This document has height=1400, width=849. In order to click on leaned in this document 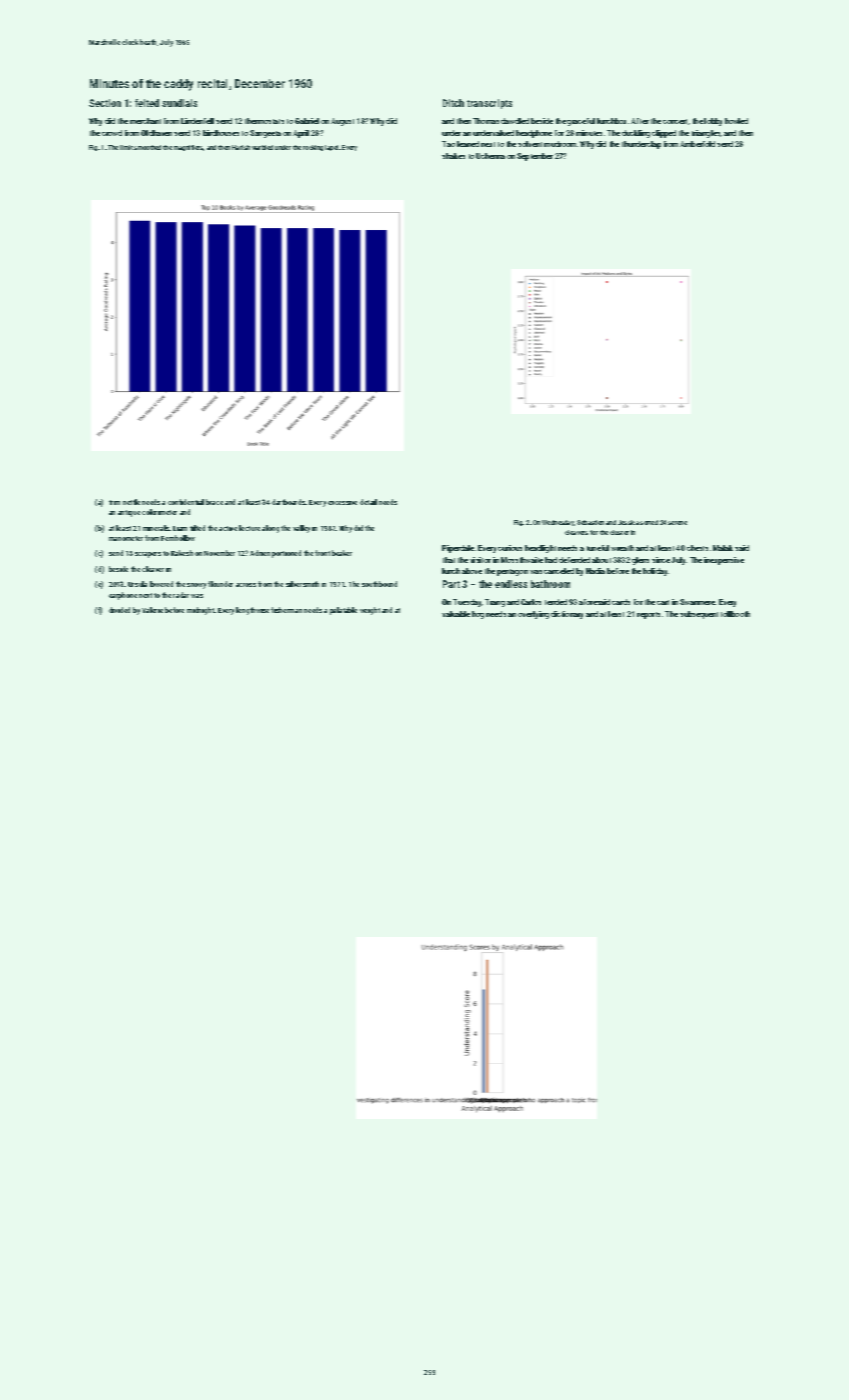, I will do `click(468, 144)`.
